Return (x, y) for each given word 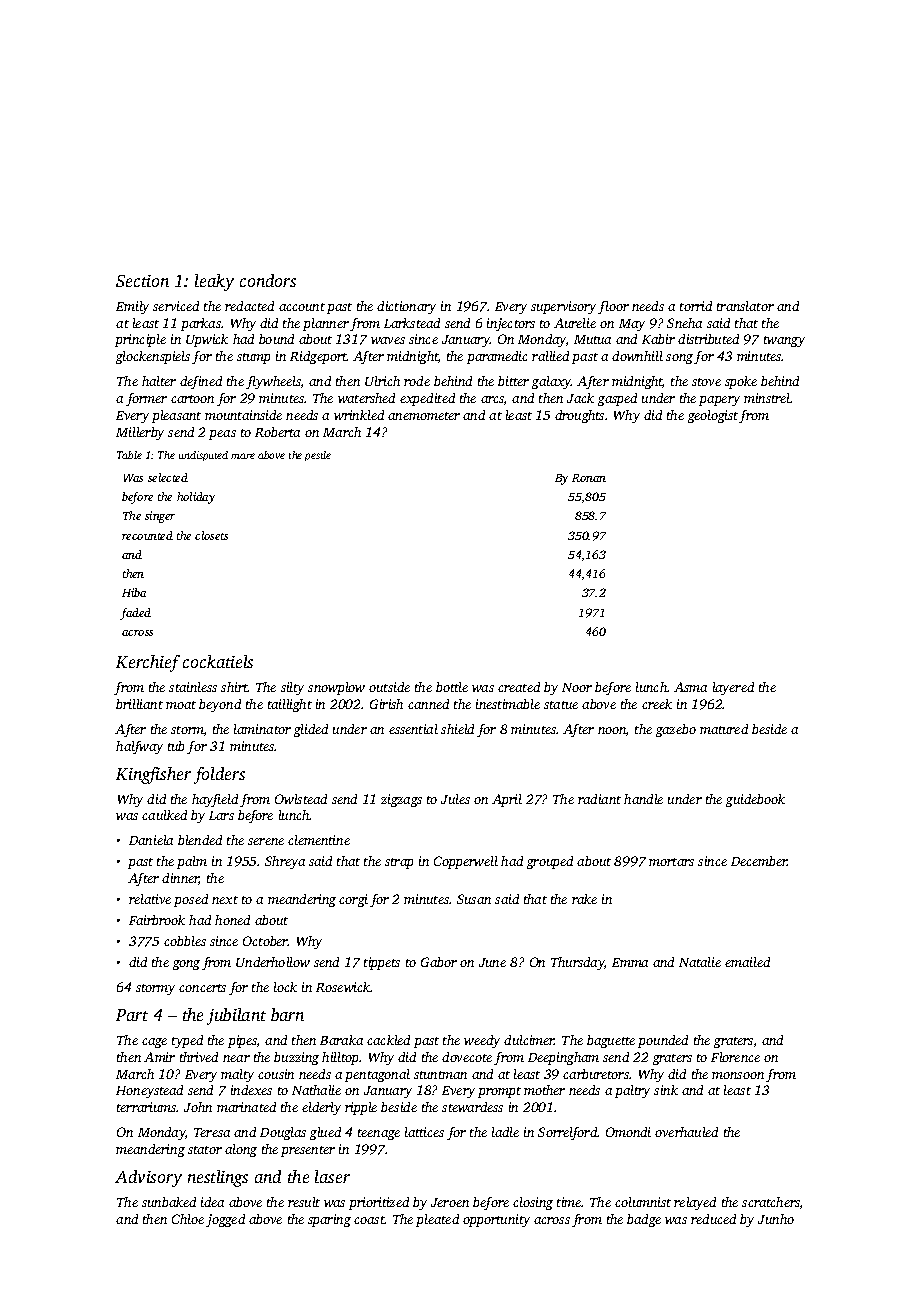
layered (733, 688)
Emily (132, 307)
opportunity (496, 1220)
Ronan (589, 478)
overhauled (686, 1132)
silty (292, 688)
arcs (492, 399)
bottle (452, 687)
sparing (329, 1220)
